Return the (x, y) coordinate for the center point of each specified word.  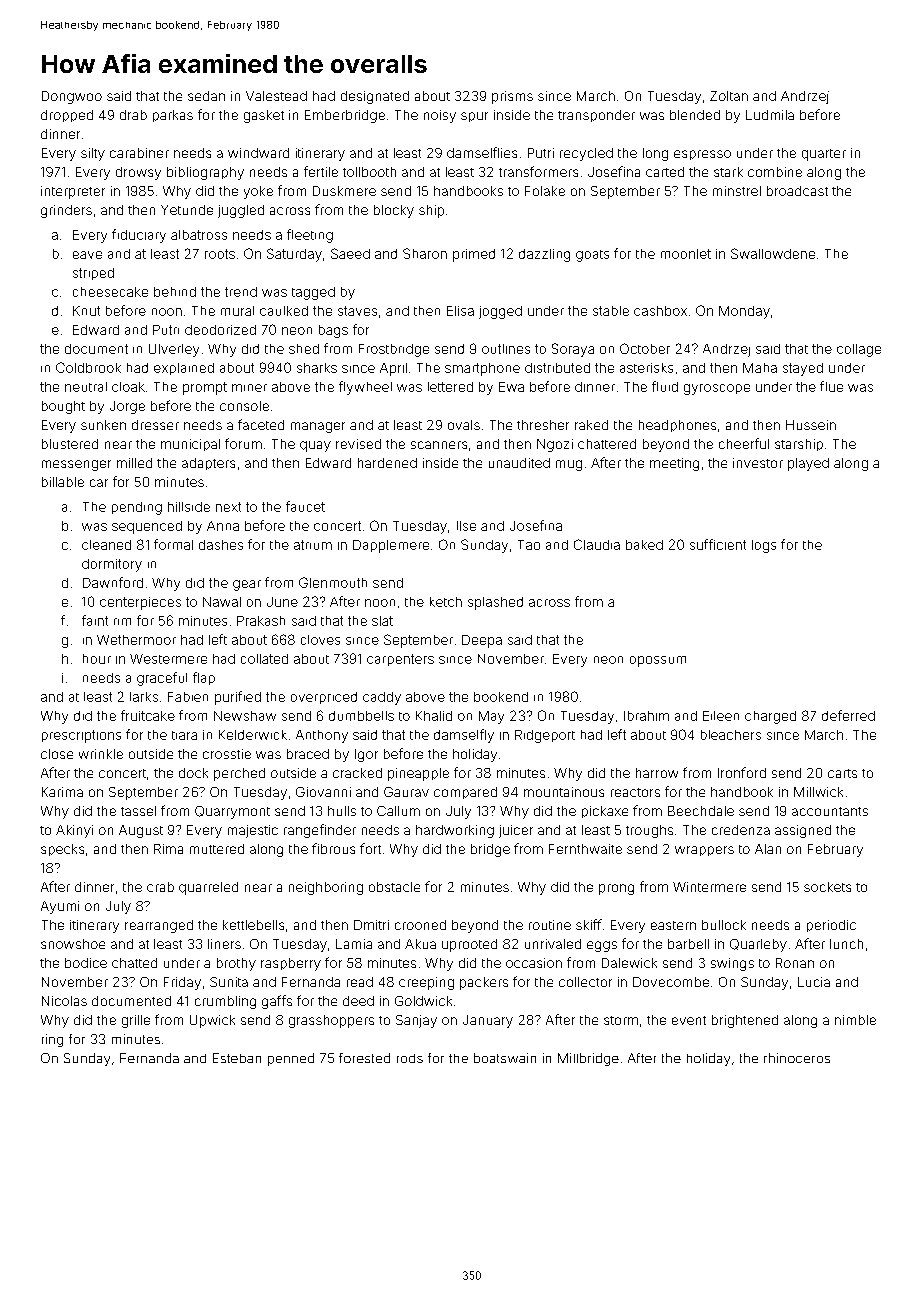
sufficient (718, 544)
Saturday (294, 255)
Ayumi (60, 907)
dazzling (544, 255)
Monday (744, 312)
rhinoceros (797, 1058)
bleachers (731, 735)
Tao (529, 545)
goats (592, 256)
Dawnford (113, 582)
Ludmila (770, 115)
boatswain (505, 1058)
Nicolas (64, 1001)
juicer (516, 831)
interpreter (73, 192)
